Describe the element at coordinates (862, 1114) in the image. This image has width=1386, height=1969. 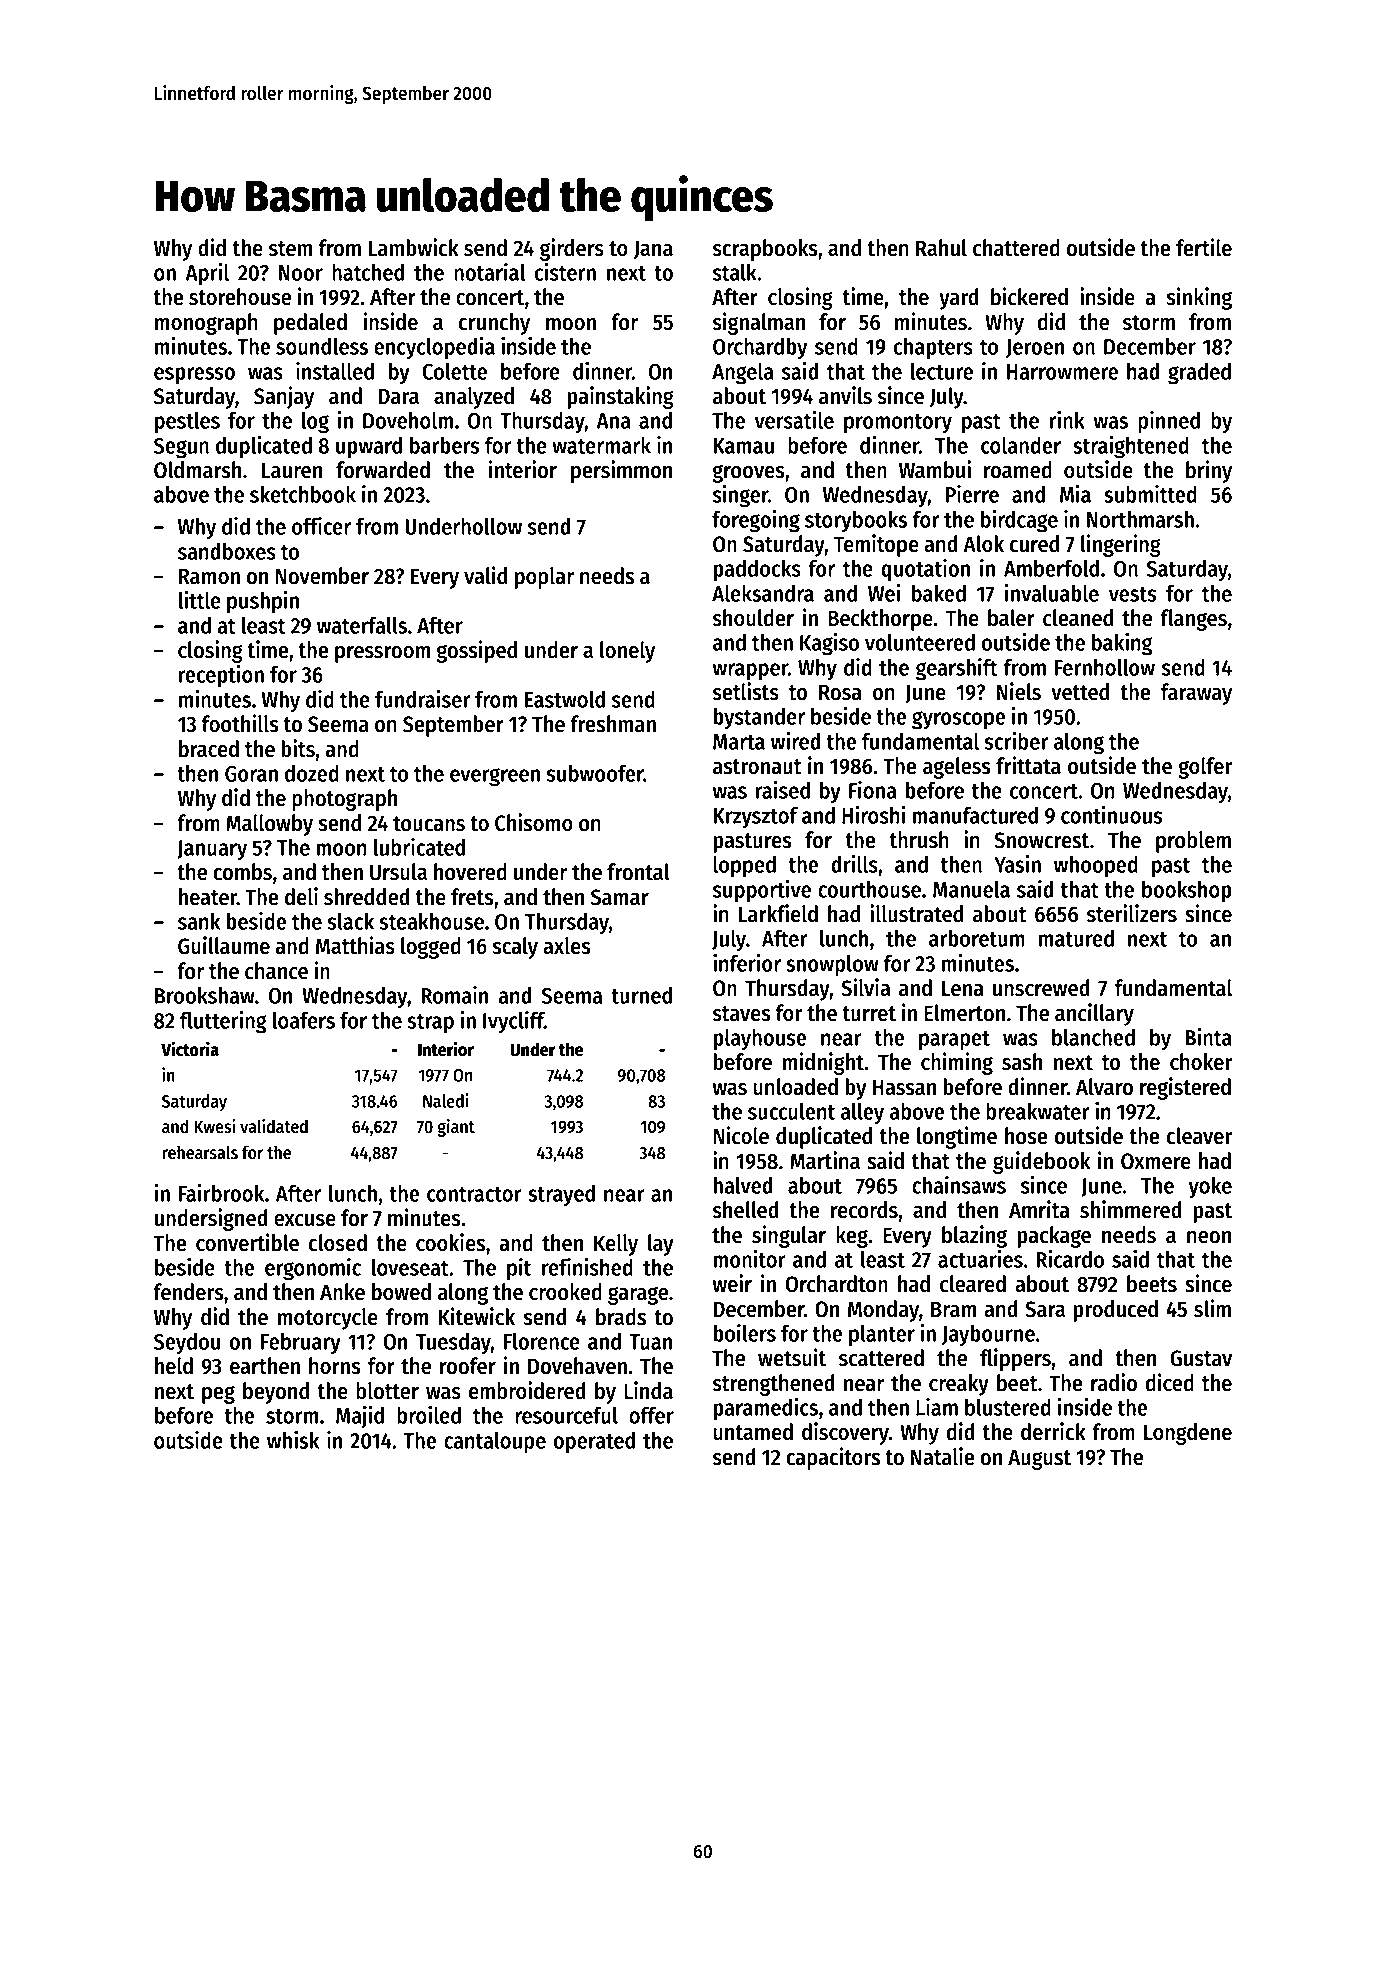
I see `alley` at that location.
